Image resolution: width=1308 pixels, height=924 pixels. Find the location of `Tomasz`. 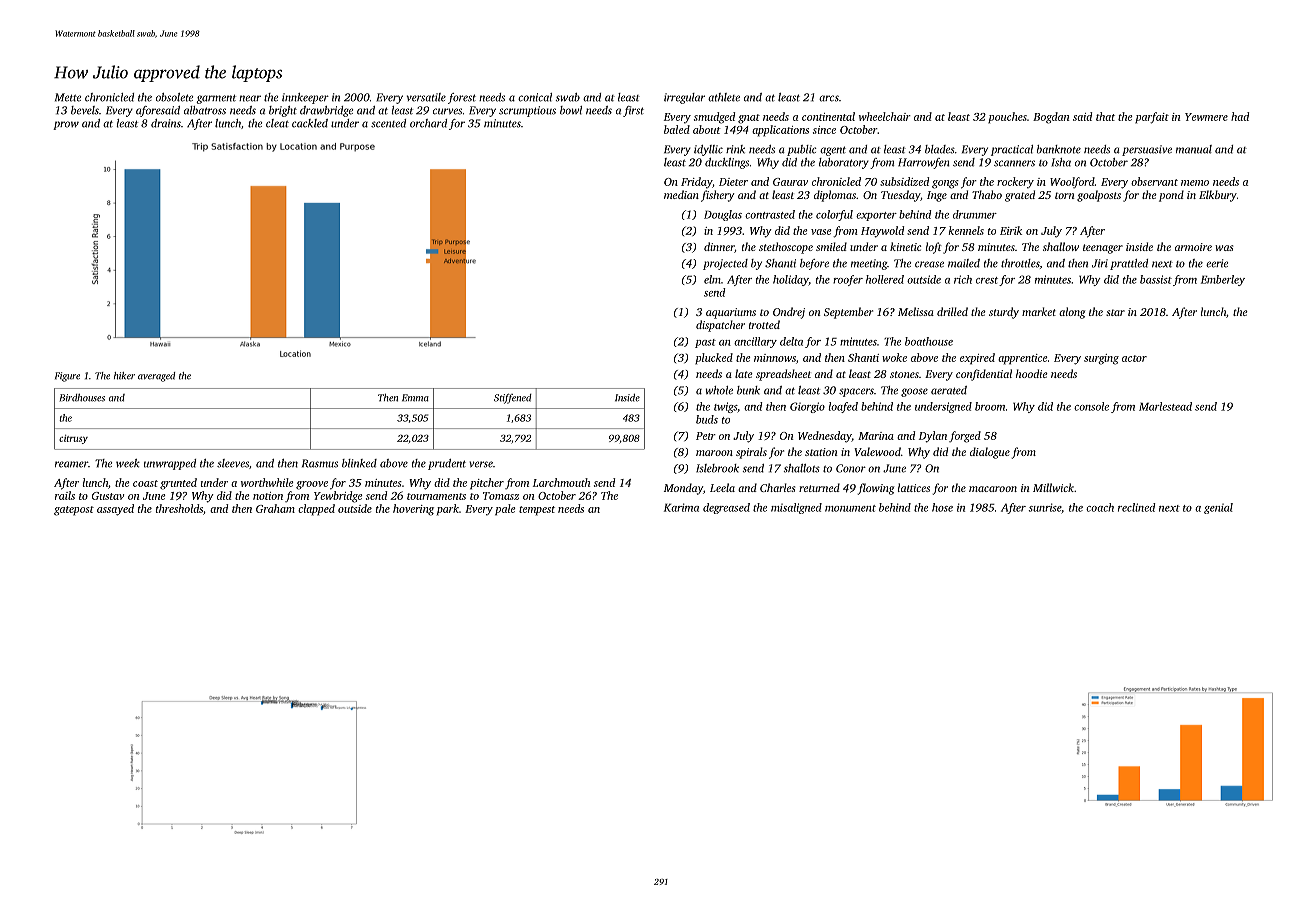

Tomasz is located at coordinates (501, 496).
